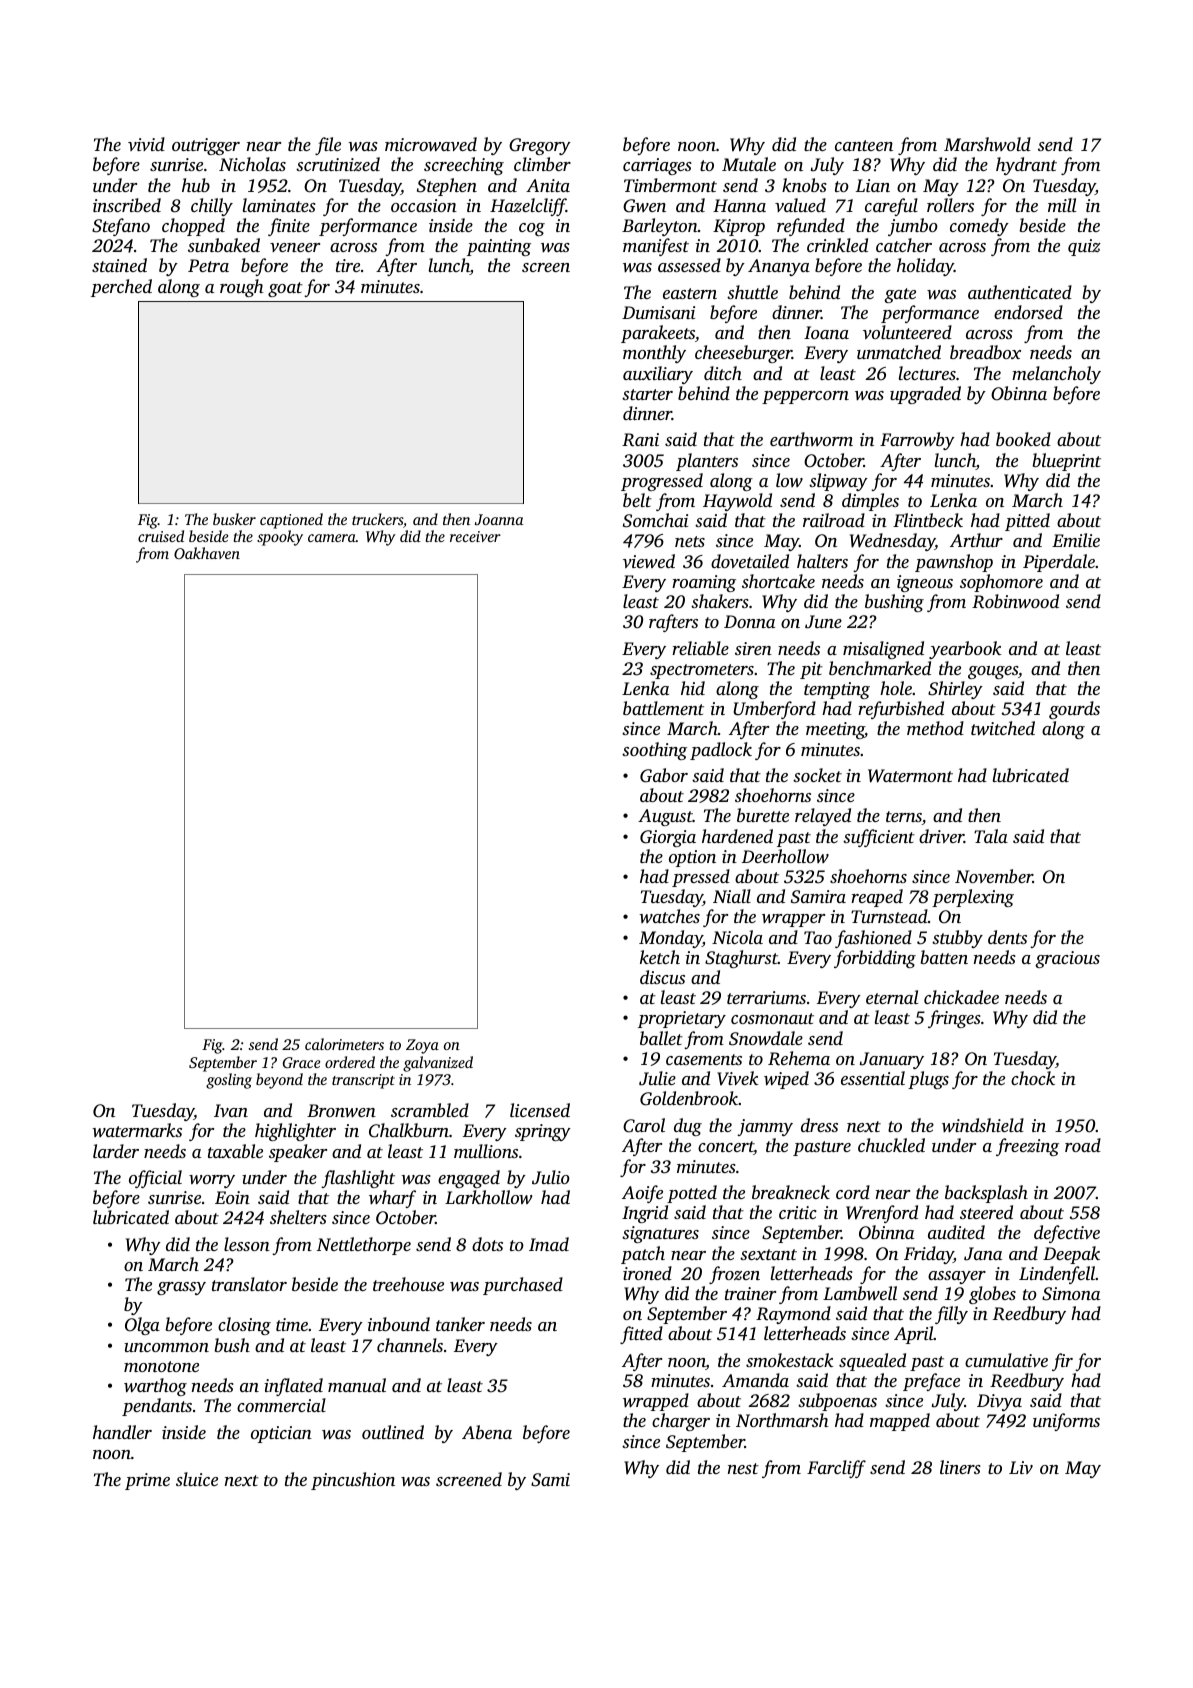 The width and height of the document is (1193, 1688). I want to click on Timbermont, so click(670, 185).
